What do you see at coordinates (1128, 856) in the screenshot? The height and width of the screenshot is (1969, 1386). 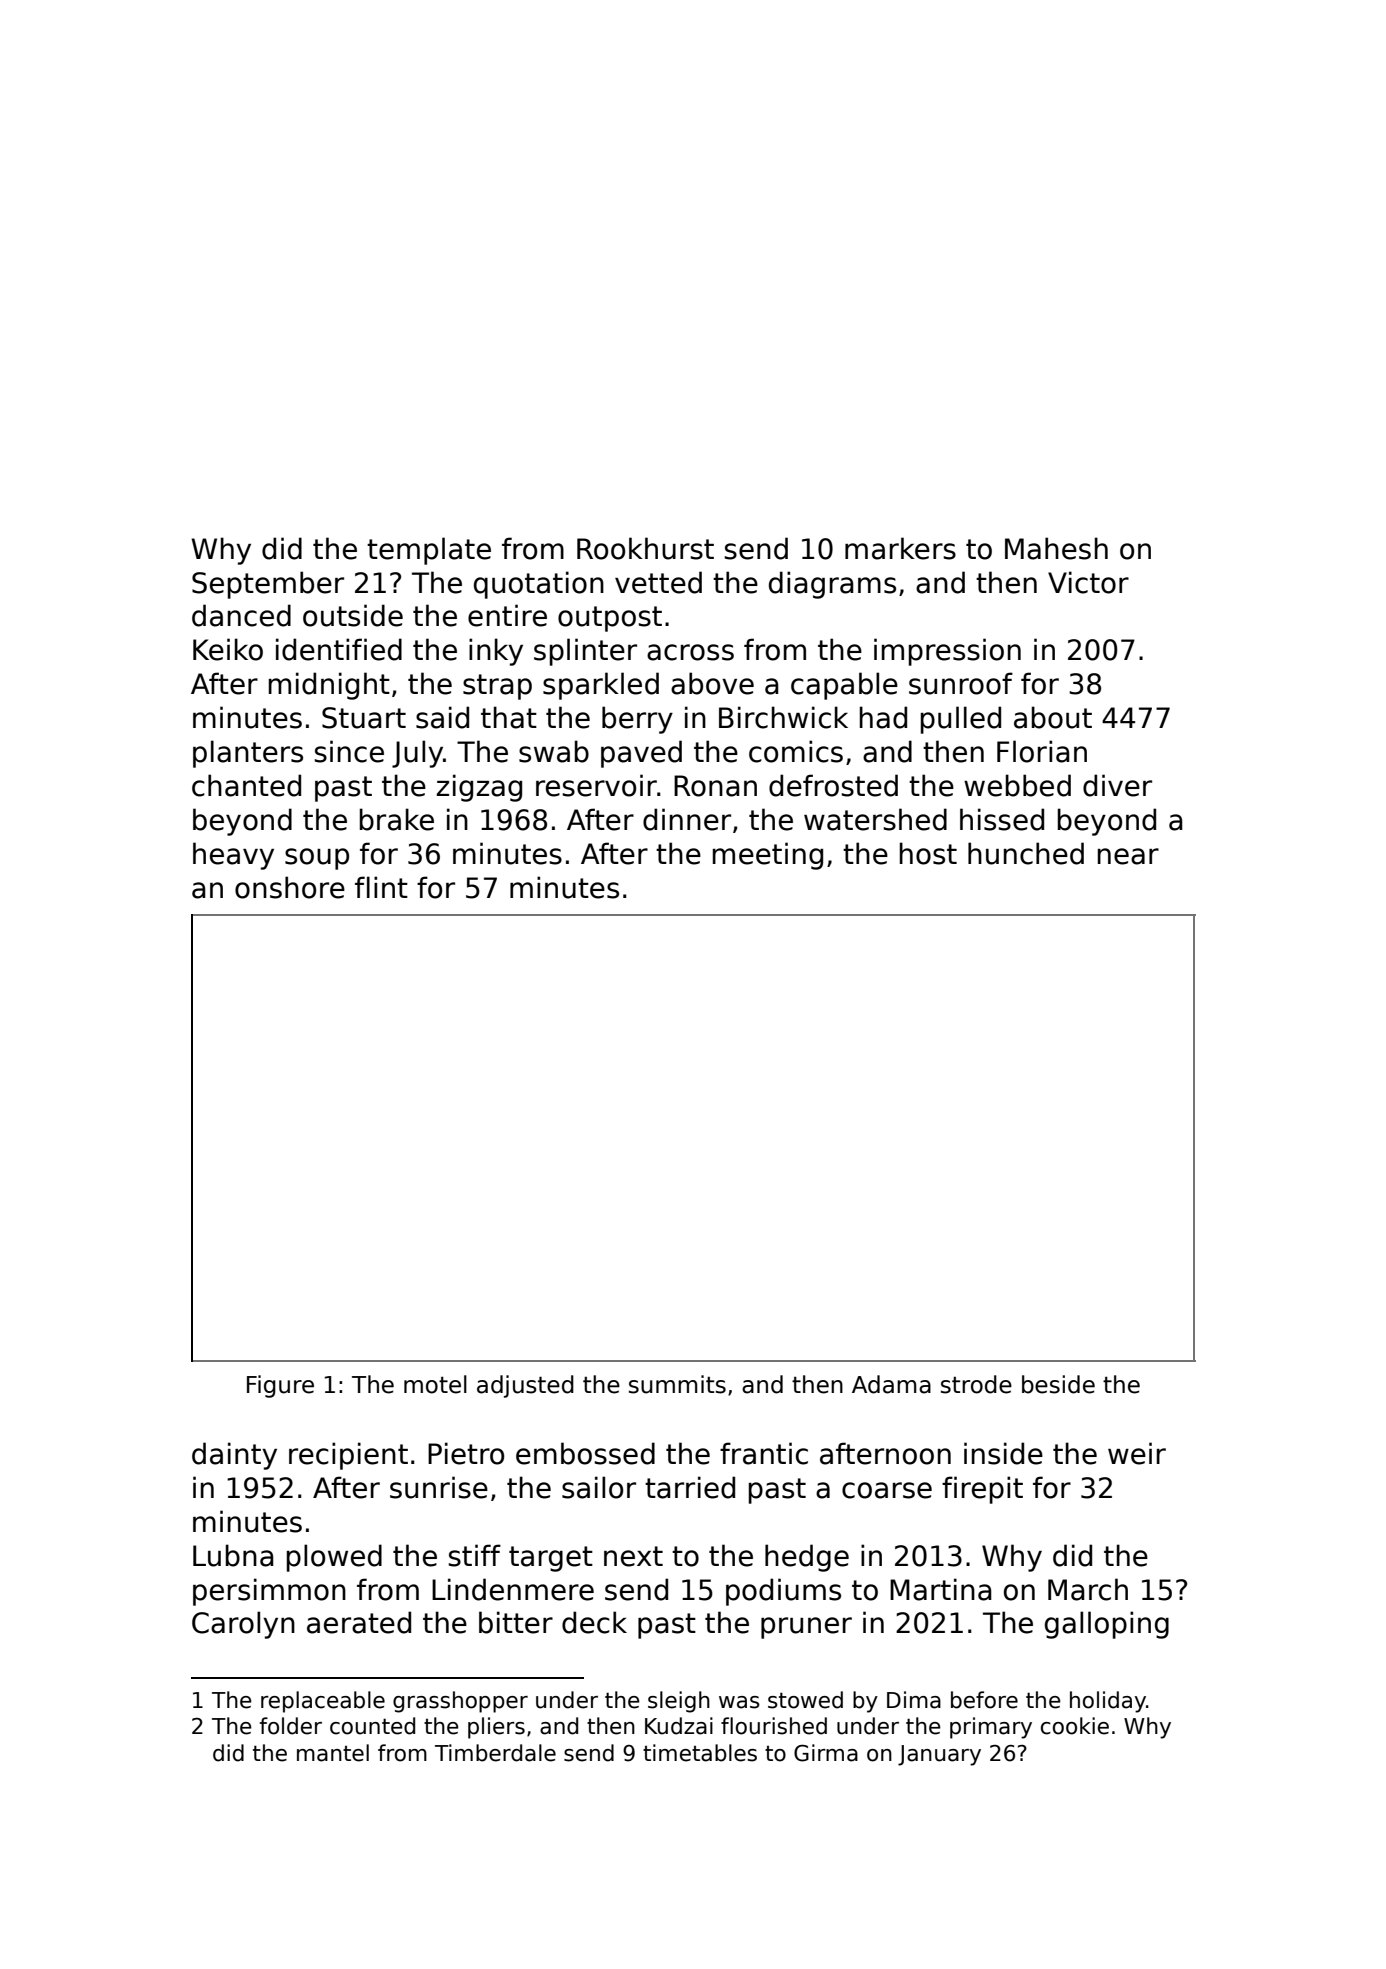 I see `near` at bounding box center [1128, 856].
